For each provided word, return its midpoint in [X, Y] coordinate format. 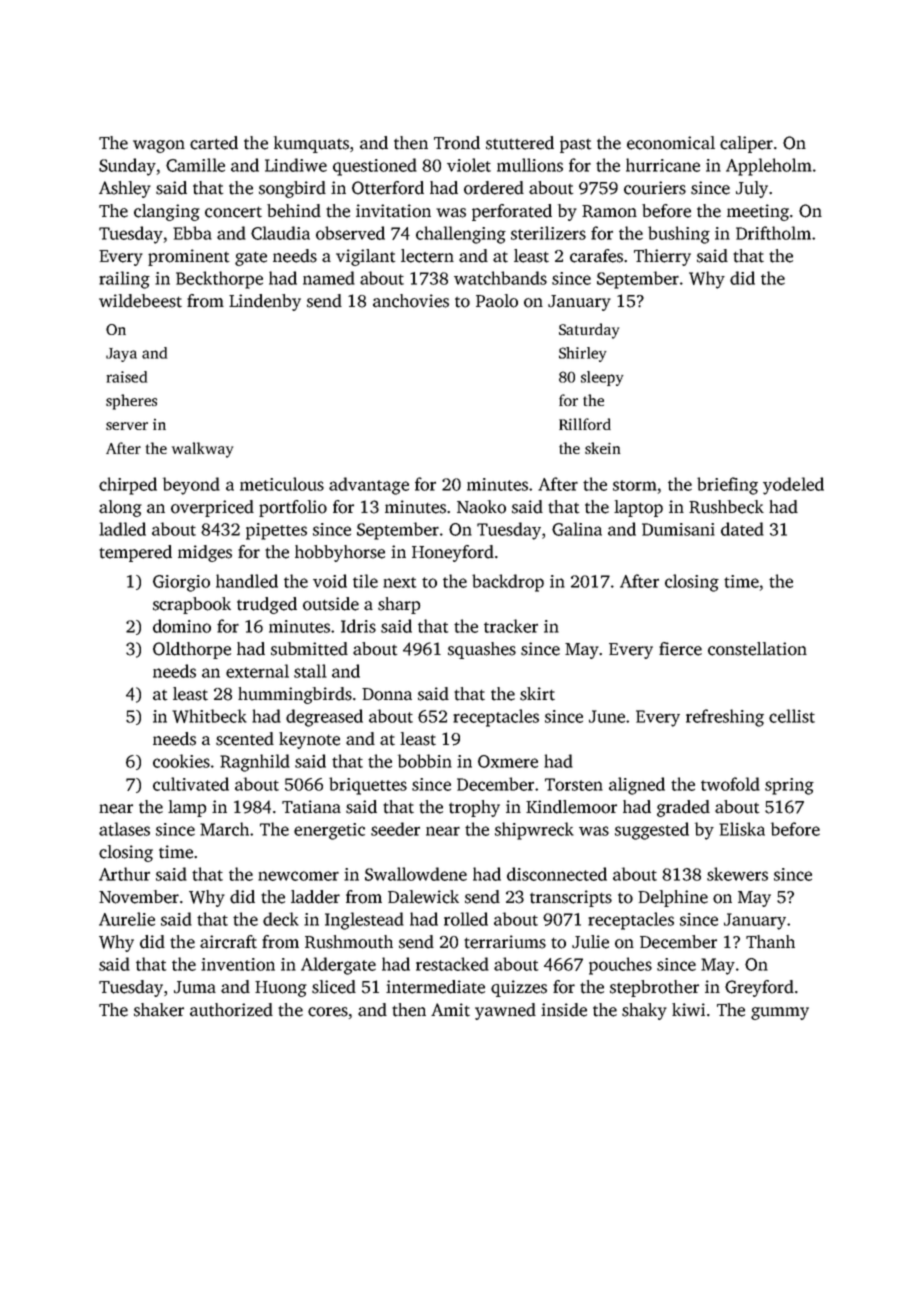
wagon [159, 146]
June [607, 716]
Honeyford [453, 553]
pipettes [276, 531]
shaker [159, 1010]
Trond [457, 143]
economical [671, 143]
